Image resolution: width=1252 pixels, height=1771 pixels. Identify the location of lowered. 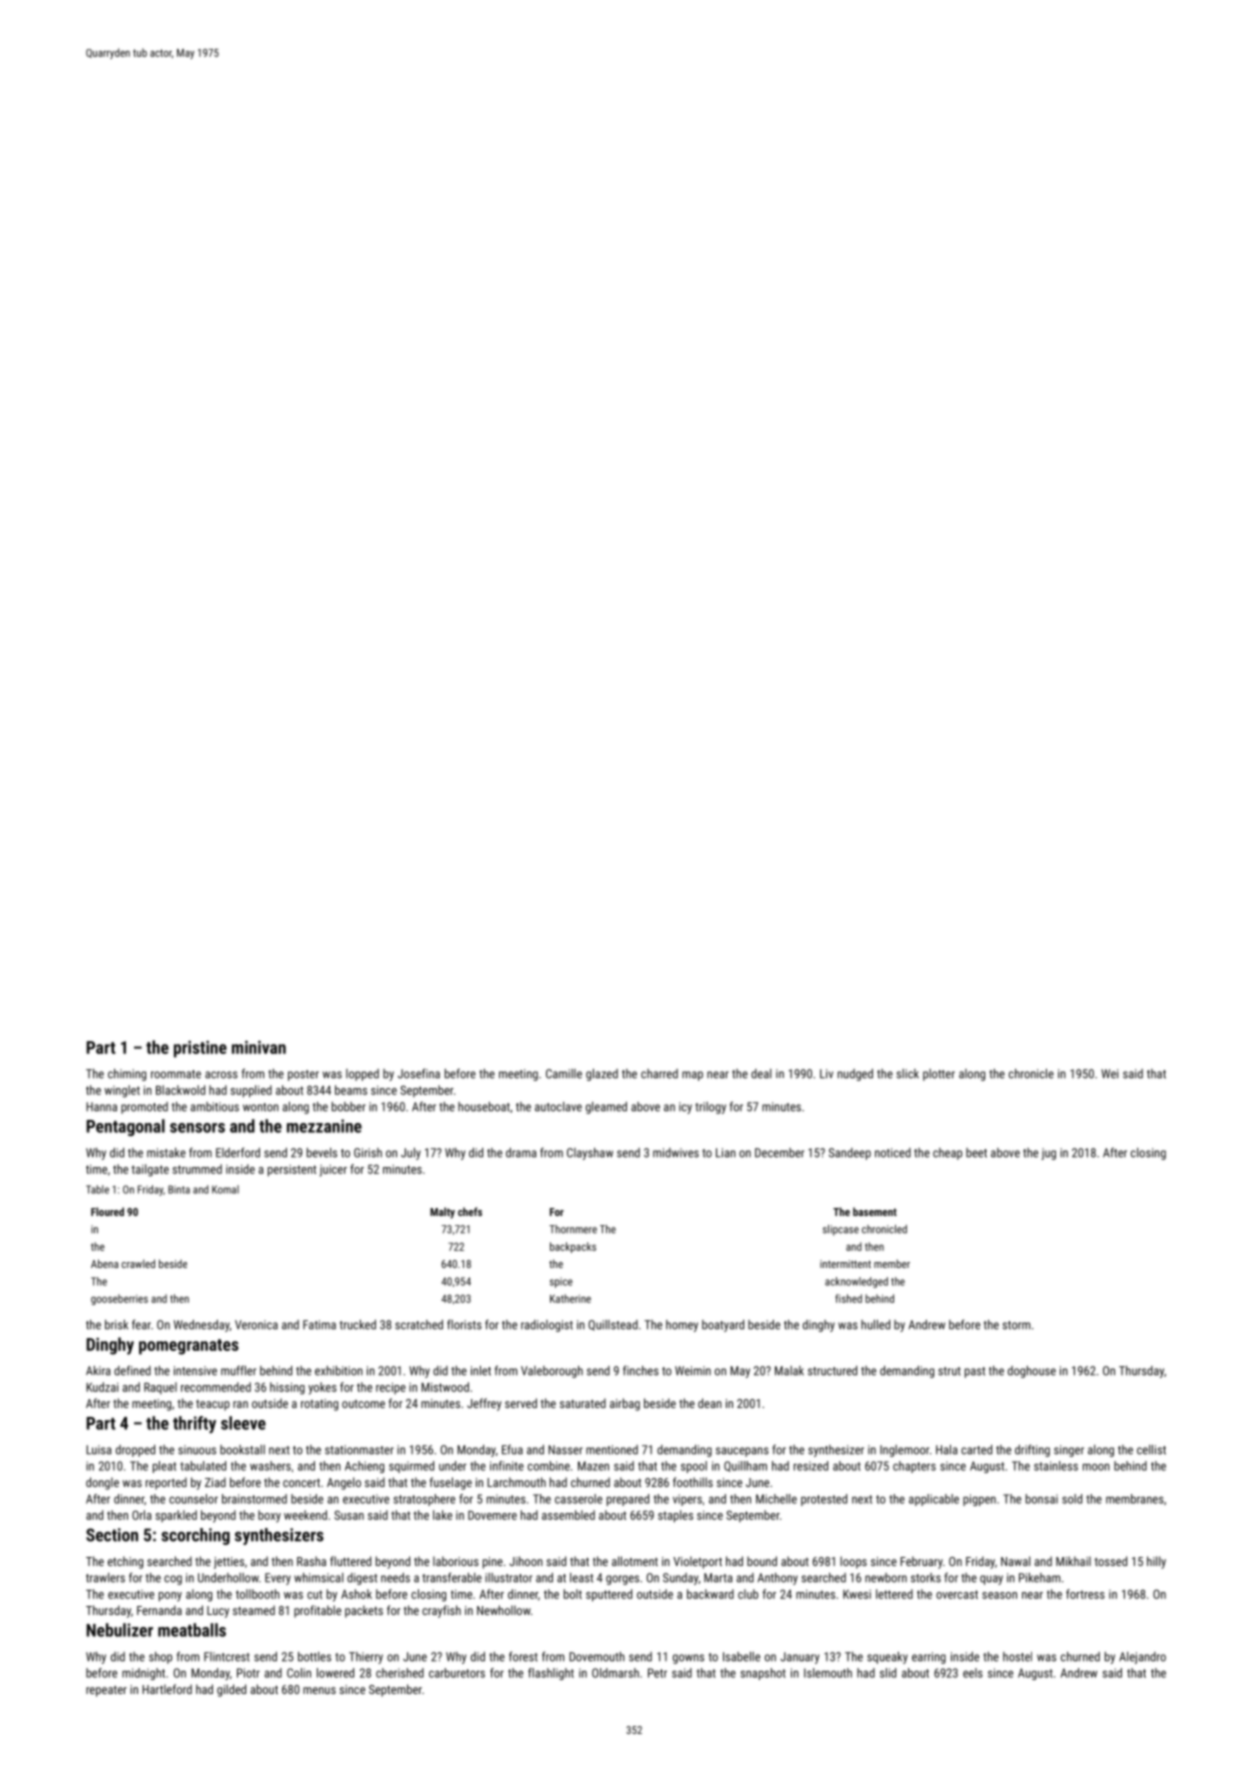
(335, 1673).
